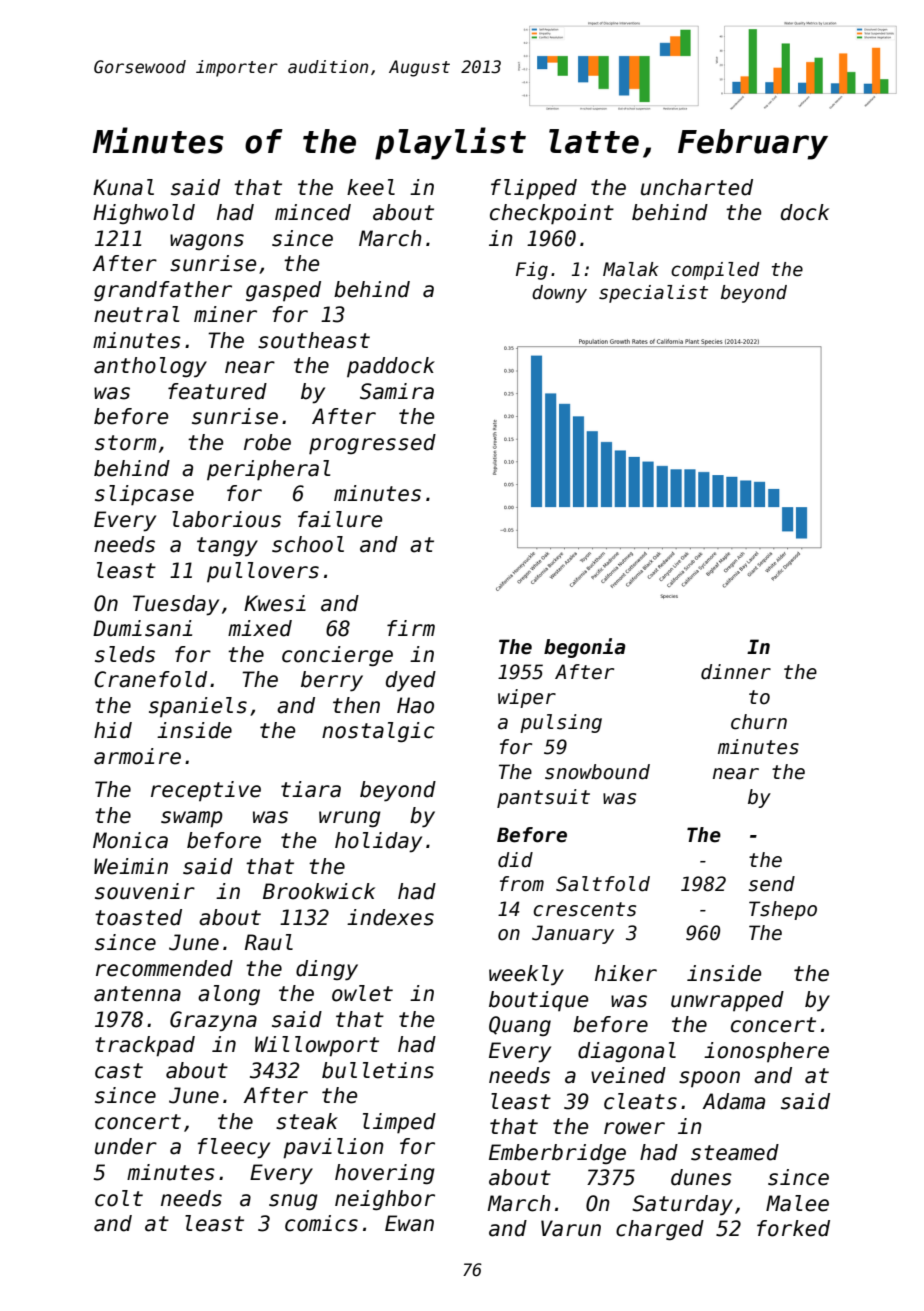  Describe the element at coordinates (772, 884) in the screenshot. I see `send` at that location.
